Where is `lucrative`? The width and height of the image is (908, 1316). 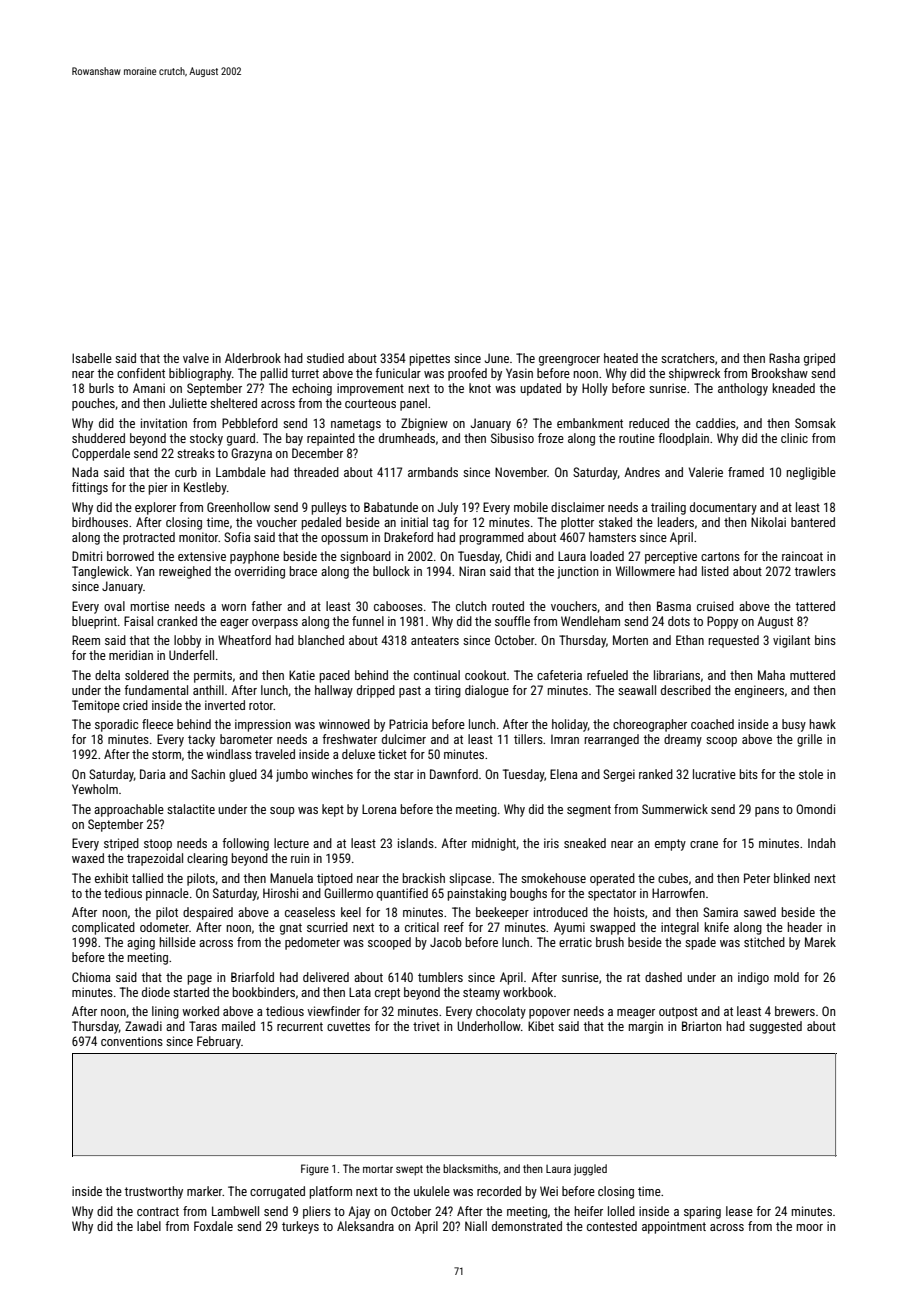 lucrative is located at coordinates (714, 774).
